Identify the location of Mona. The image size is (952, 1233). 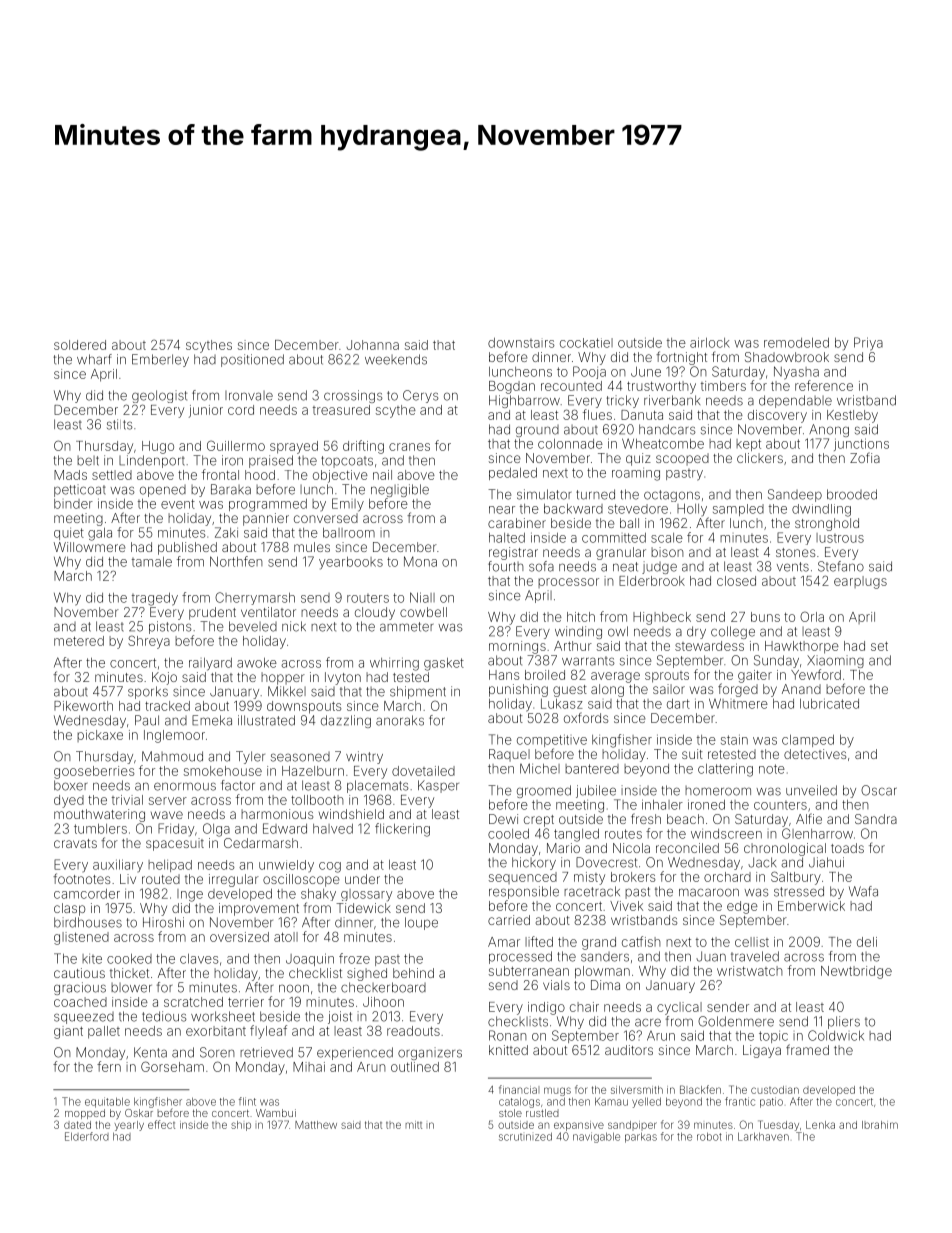
(420, 561).
